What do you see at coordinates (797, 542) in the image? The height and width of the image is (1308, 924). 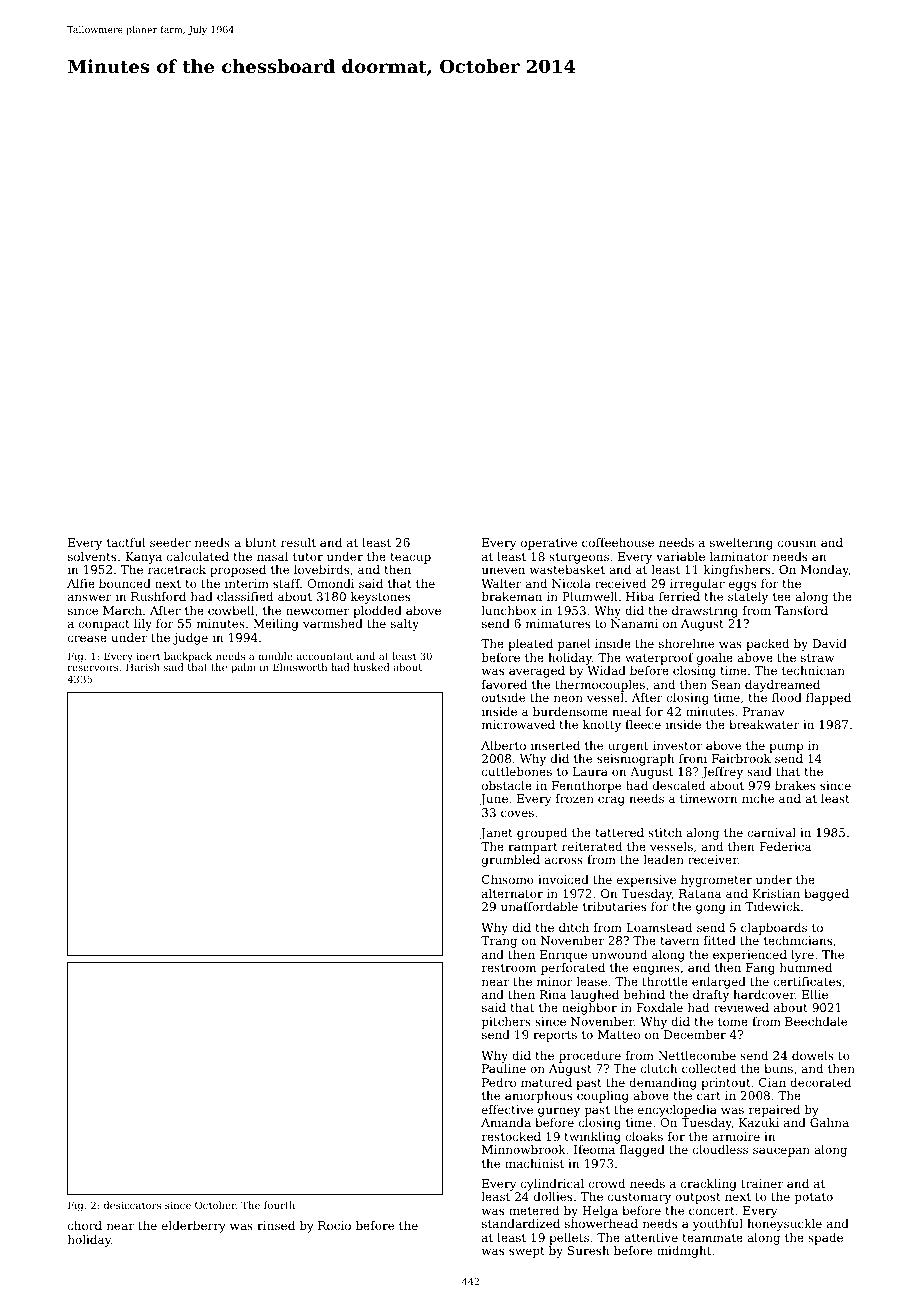 I see `cousin` at bounding box center [797, 542].
